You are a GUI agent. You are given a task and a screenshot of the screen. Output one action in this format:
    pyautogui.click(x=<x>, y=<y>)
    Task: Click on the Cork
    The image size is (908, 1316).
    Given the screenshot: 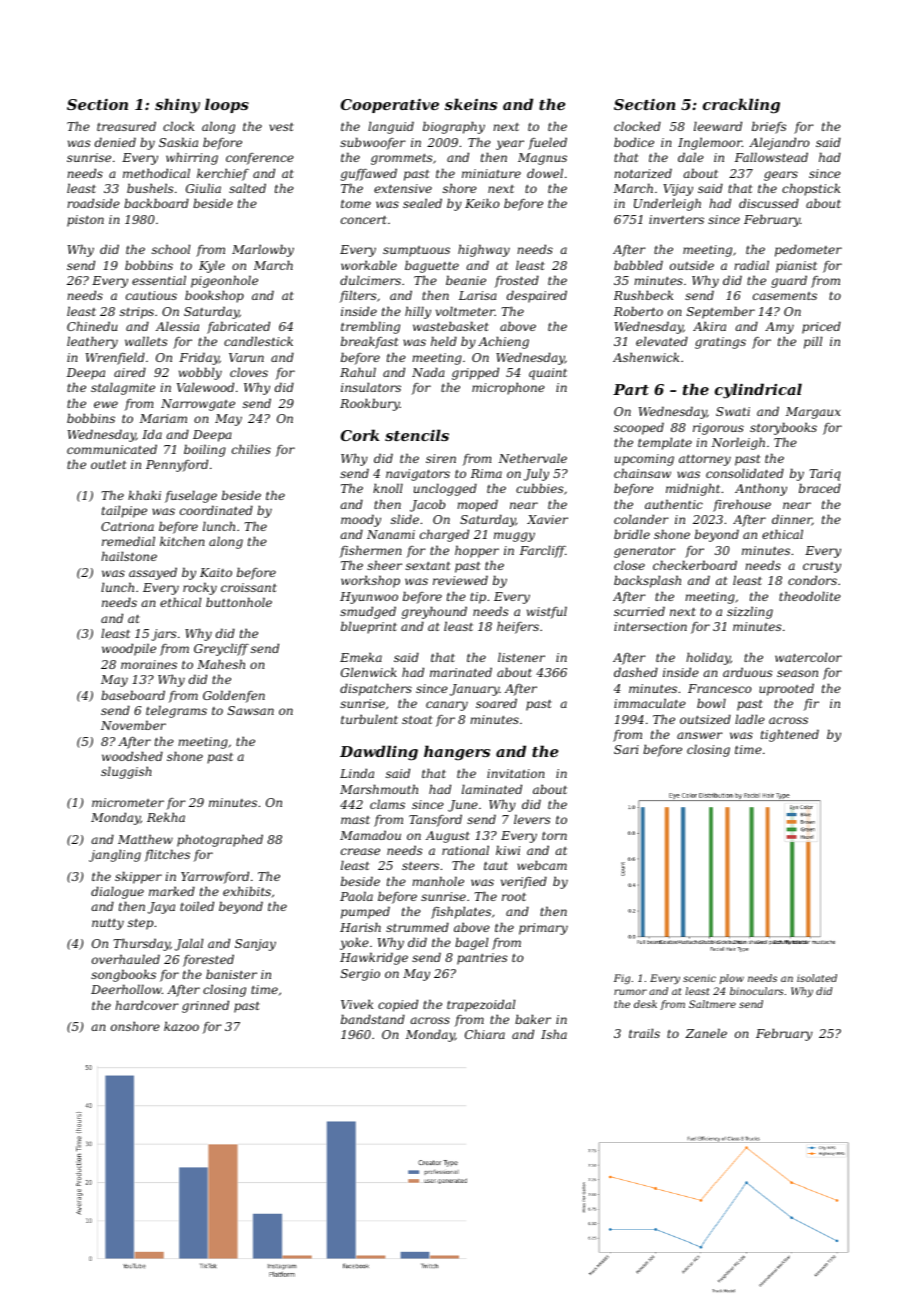 What is the action you would take?
    pyautogui.click(x=360, y=435)
